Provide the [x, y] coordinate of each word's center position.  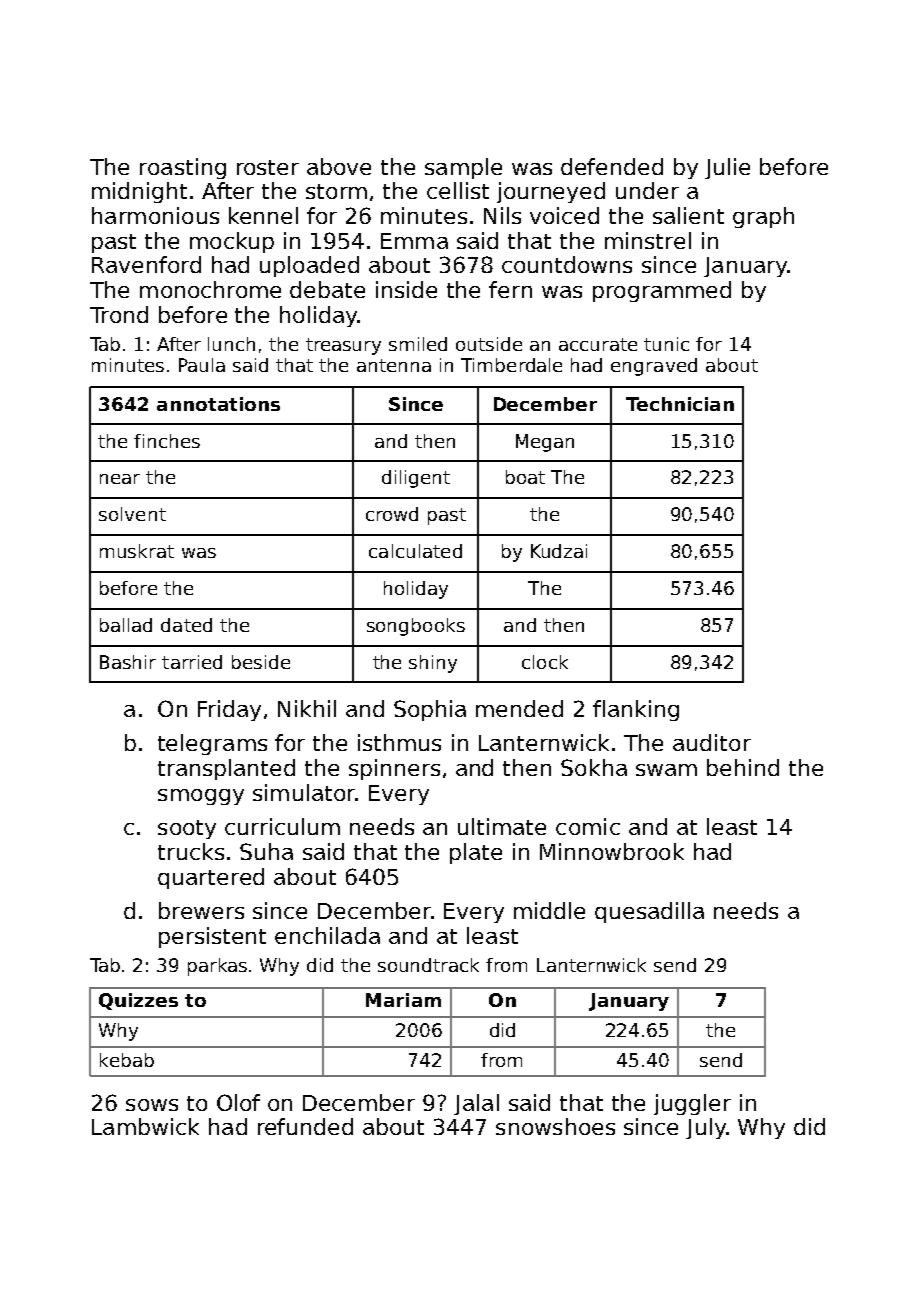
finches [167, 441]
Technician [680, 404]
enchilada [327, 935]
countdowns [567, 264]
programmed [662, 291]
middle [549, 910]
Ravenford [146, 264]
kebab [127, 1060]
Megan [545, 443]
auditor [712, 742]
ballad [126, 625]
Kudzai [559, 551]
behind [743, 767]
